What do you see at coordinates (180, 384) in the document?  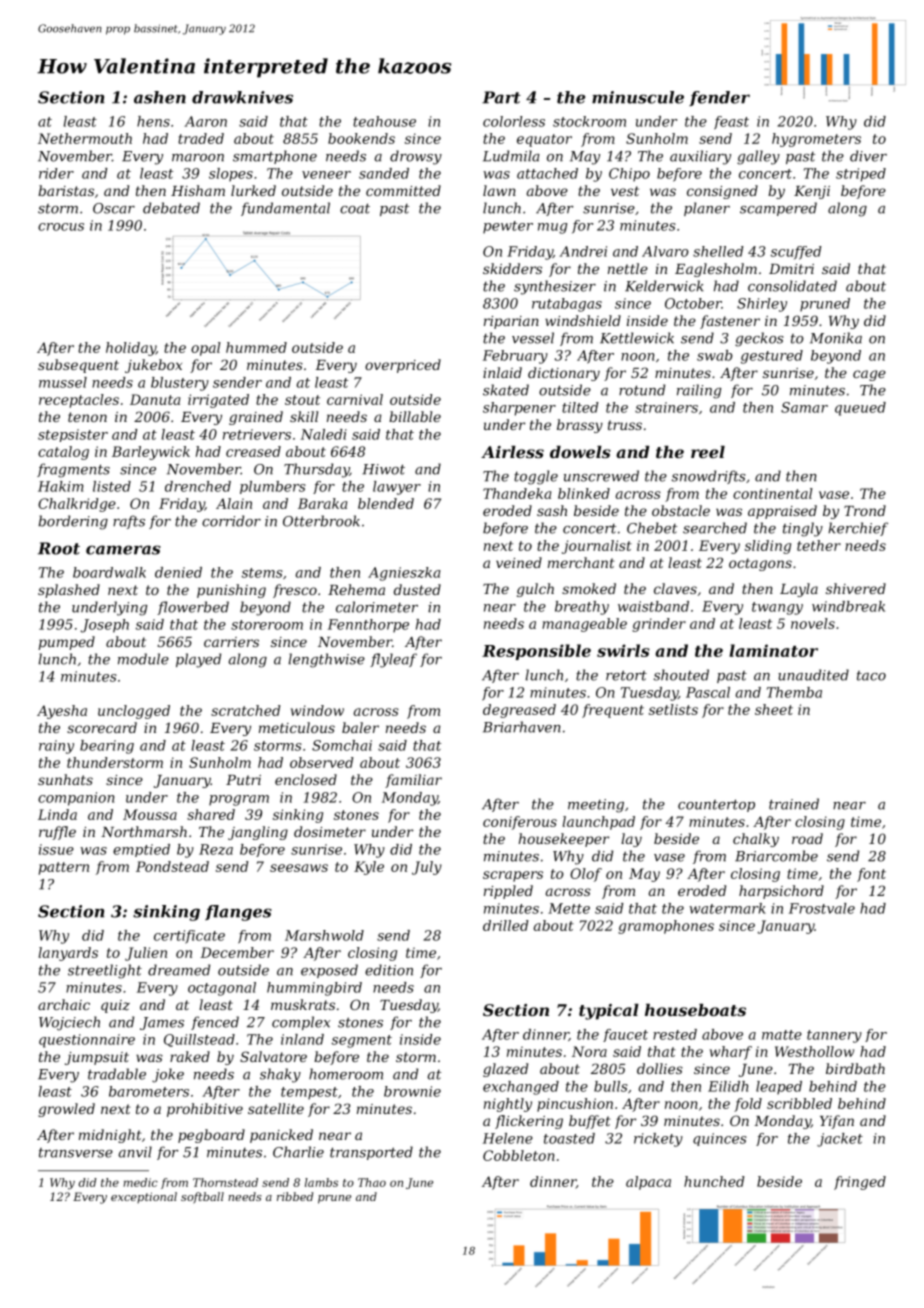 I see `blustery` at bounding box center [180, 384].
